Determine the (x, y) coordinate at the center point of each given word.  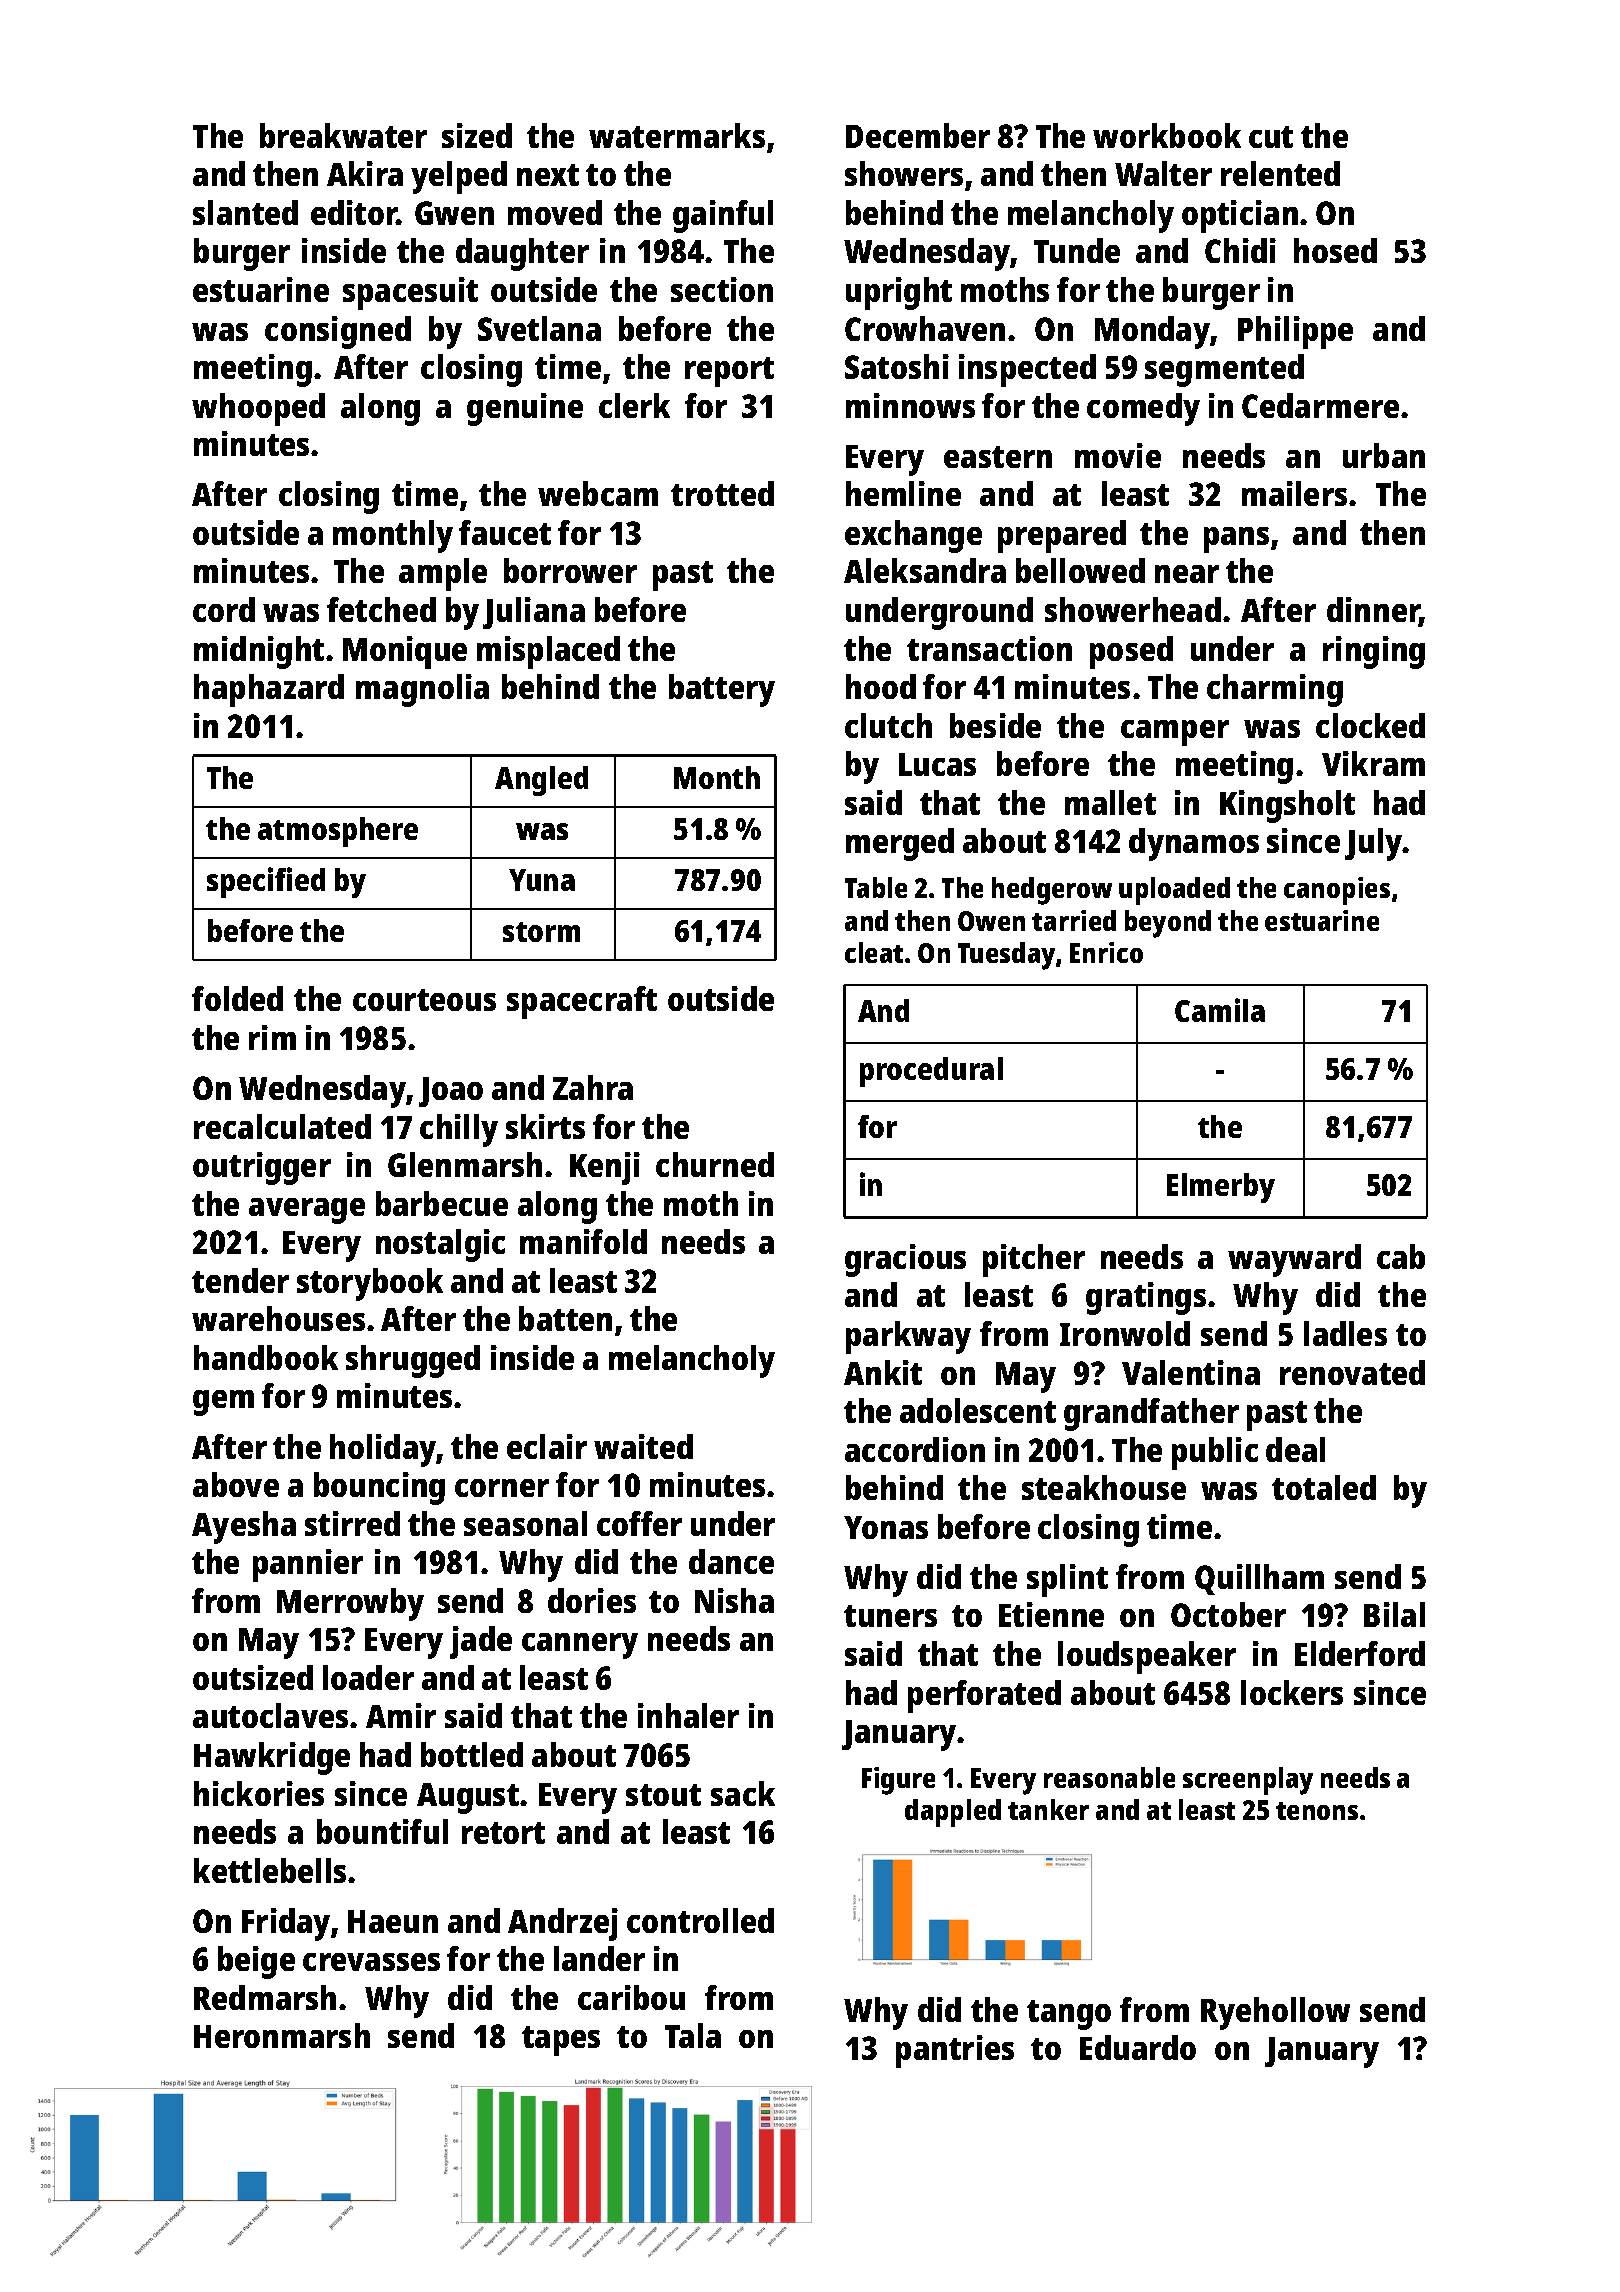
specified (266, 882)
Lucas (937, 764)
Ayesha (244, 1527)
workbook (1167, 135)
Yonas (886, 1527)
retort (503, 1833)
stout (663, 1795)
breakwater (343, 135)
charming (1275, 690)
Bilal (1394, 1614)
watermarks (677, 135)
